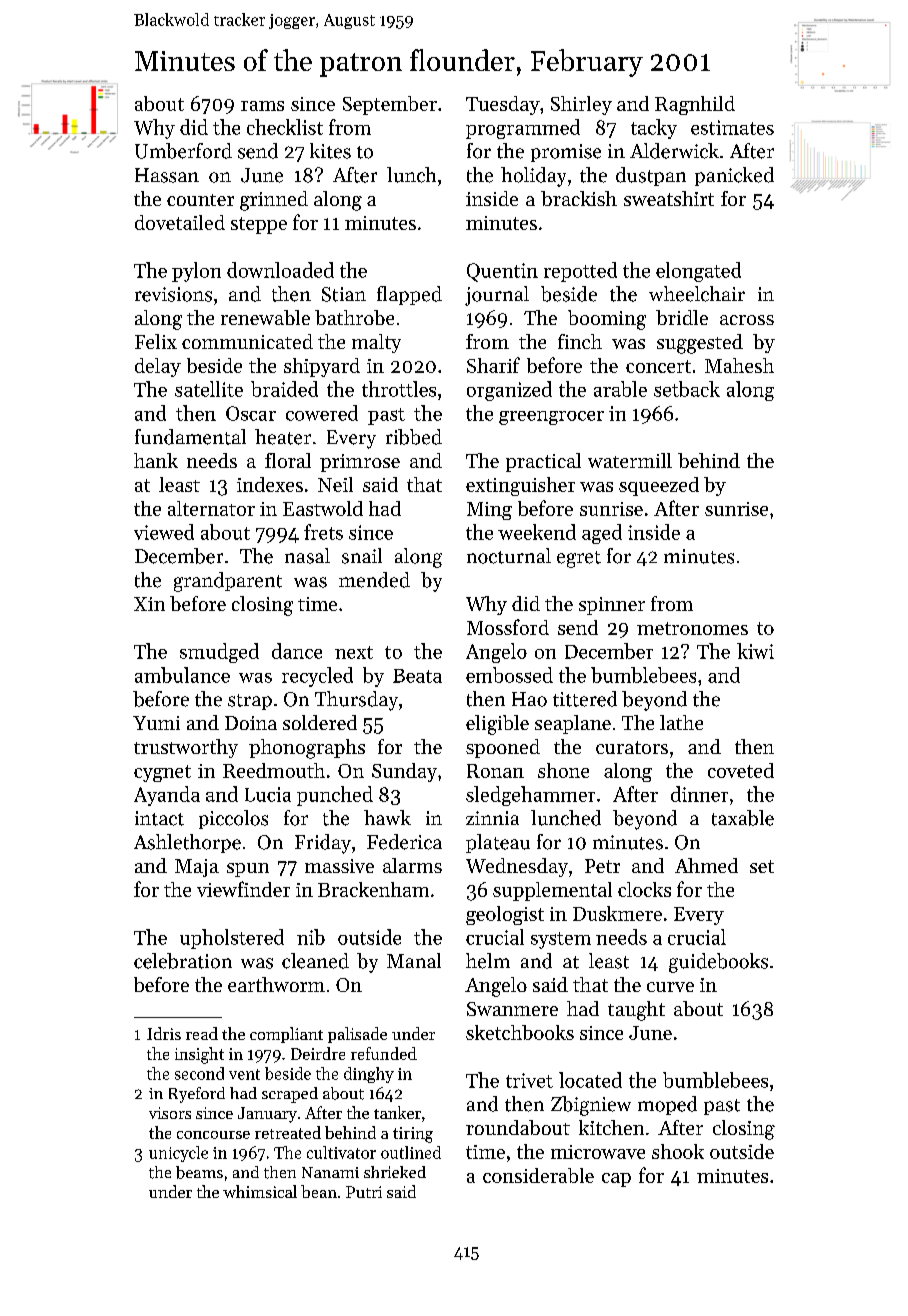 The image size is (908, 1316). Describe the element at coordinates (164, 532) in the document. I see `viewed` at that location.
